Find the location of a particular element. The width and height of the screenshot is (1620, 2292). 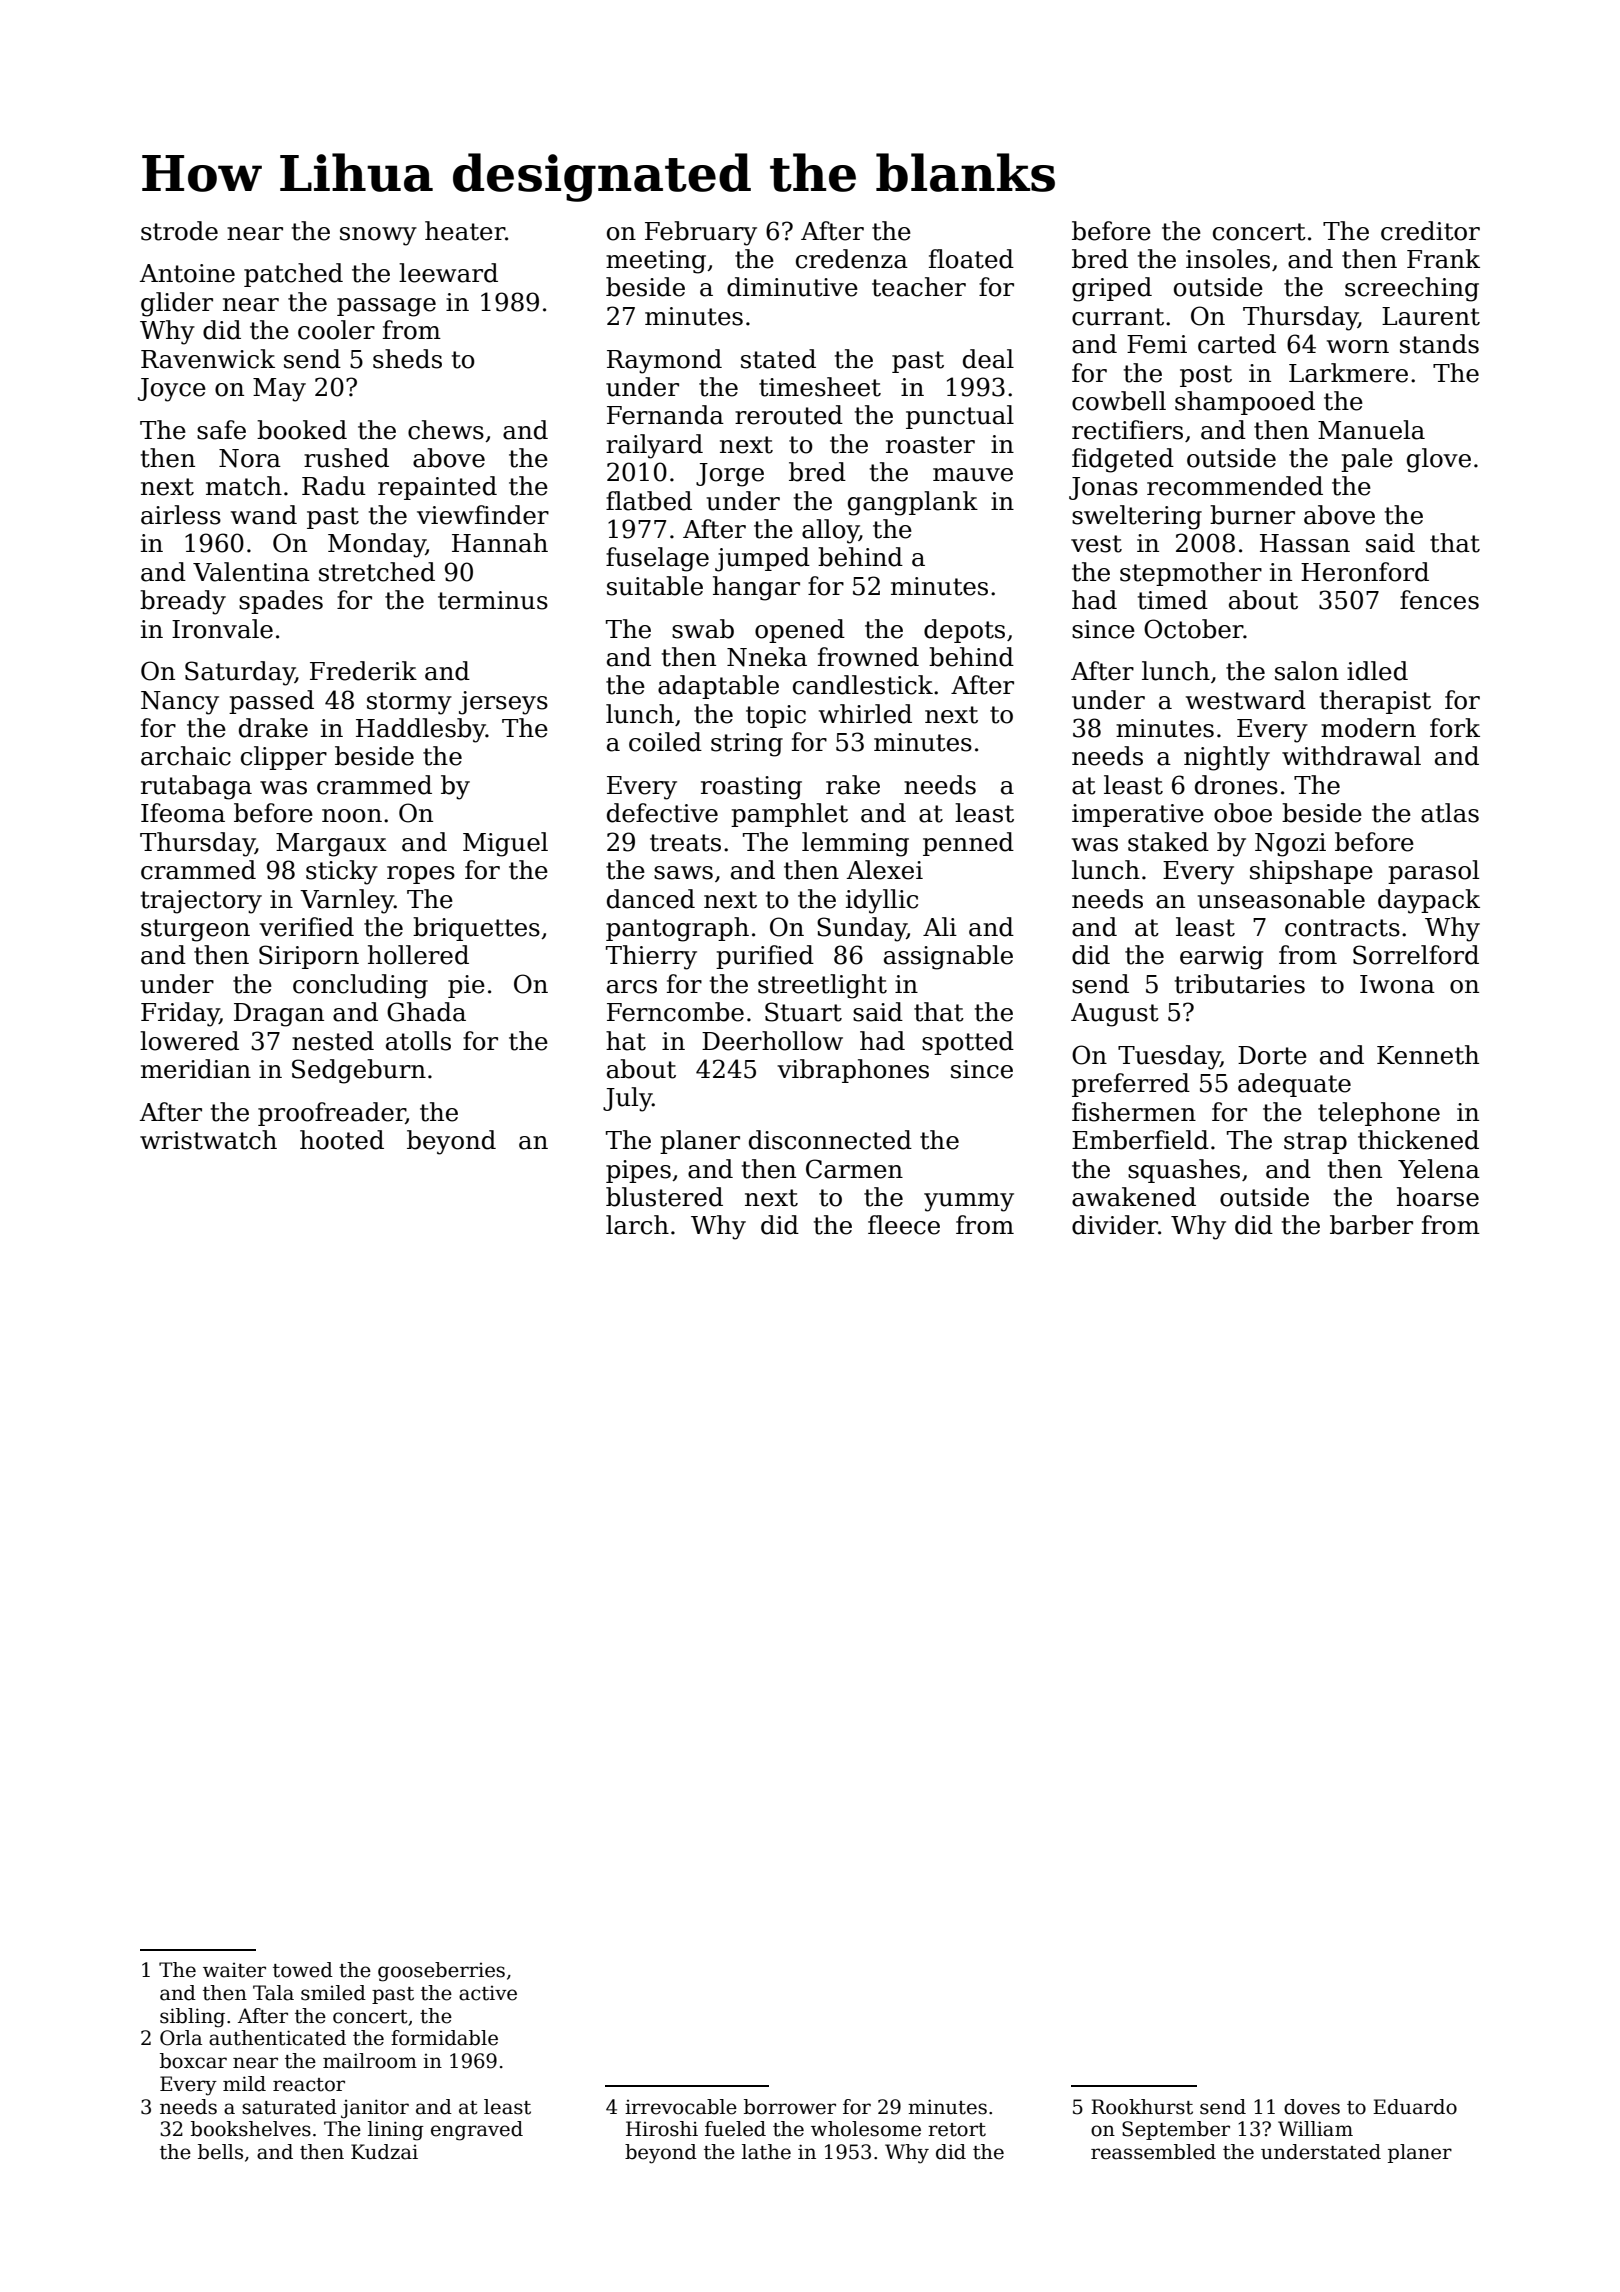

terminus is located at coordinates (493, 600).
